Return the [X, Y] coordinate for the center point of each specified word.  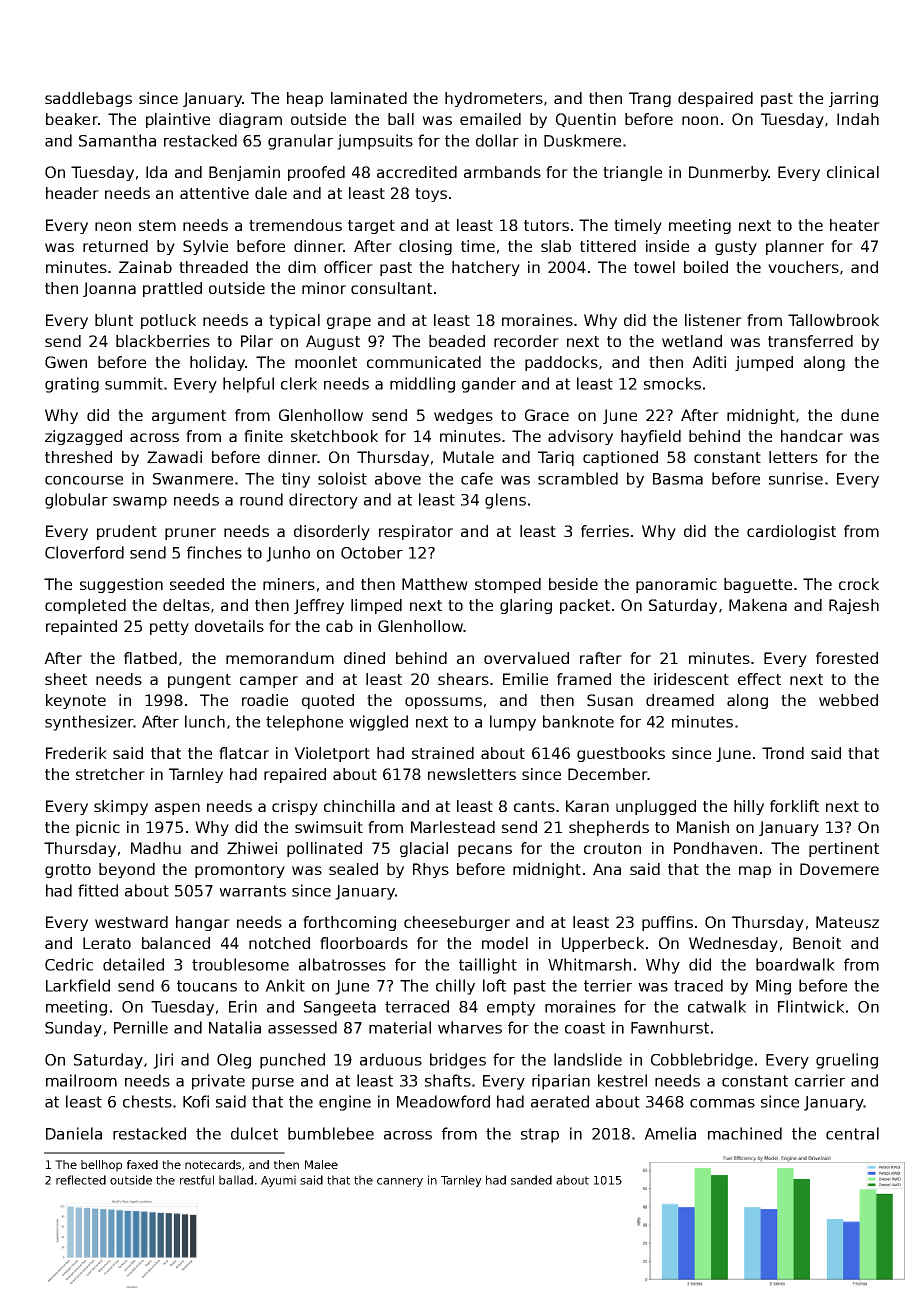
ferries [605, 531]
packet [585, 606]
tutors [546, 225]
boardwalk [795, 964]
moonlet [326, 362]
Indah [858, 119]
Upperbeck [603, 944]
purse [273, 1084]
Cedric [69, 964]
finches [214, 552]
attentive [214, 193]
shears [463, 679]
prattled [172, 289]
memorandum [280, 658]
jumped [764, 363]
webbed [848, 700]
